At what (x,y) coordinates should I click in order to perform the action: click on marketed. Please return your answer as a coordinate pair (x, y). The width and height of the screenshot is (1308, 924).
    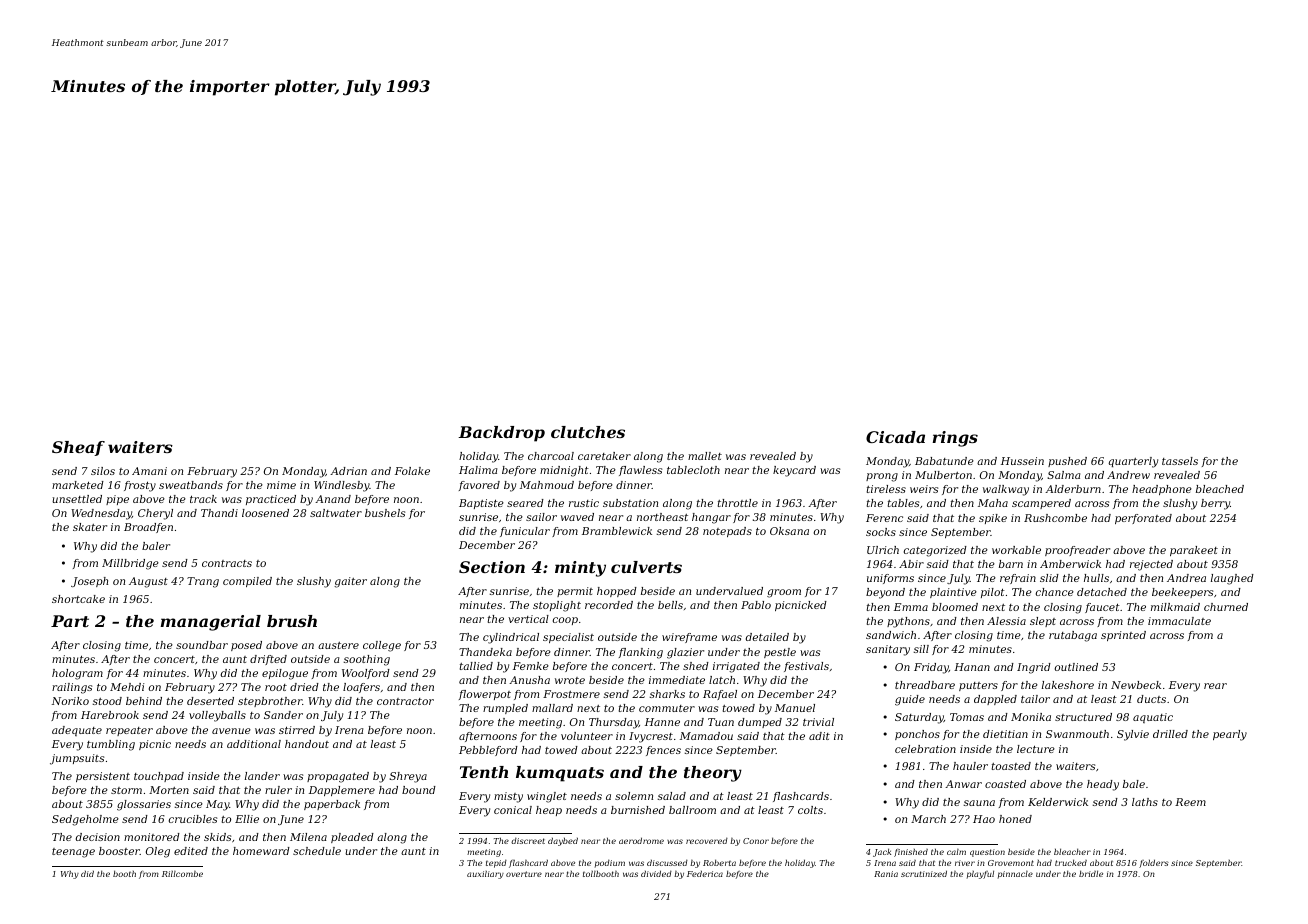
    Looking at the image, I should click on (78, 485).
